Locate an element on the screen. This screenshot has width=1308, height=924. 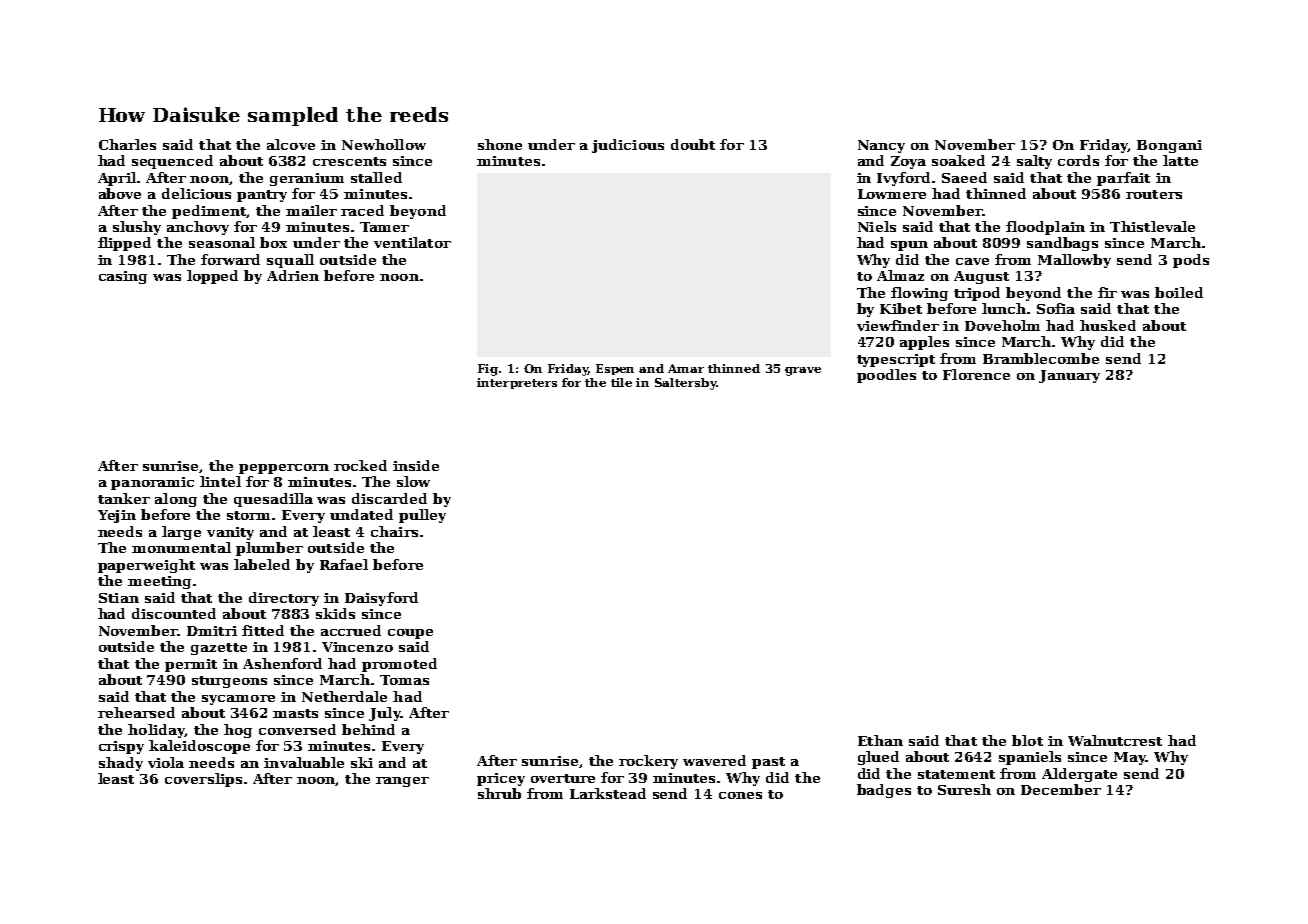
Bongani is located at coordinates (1169, 146).
